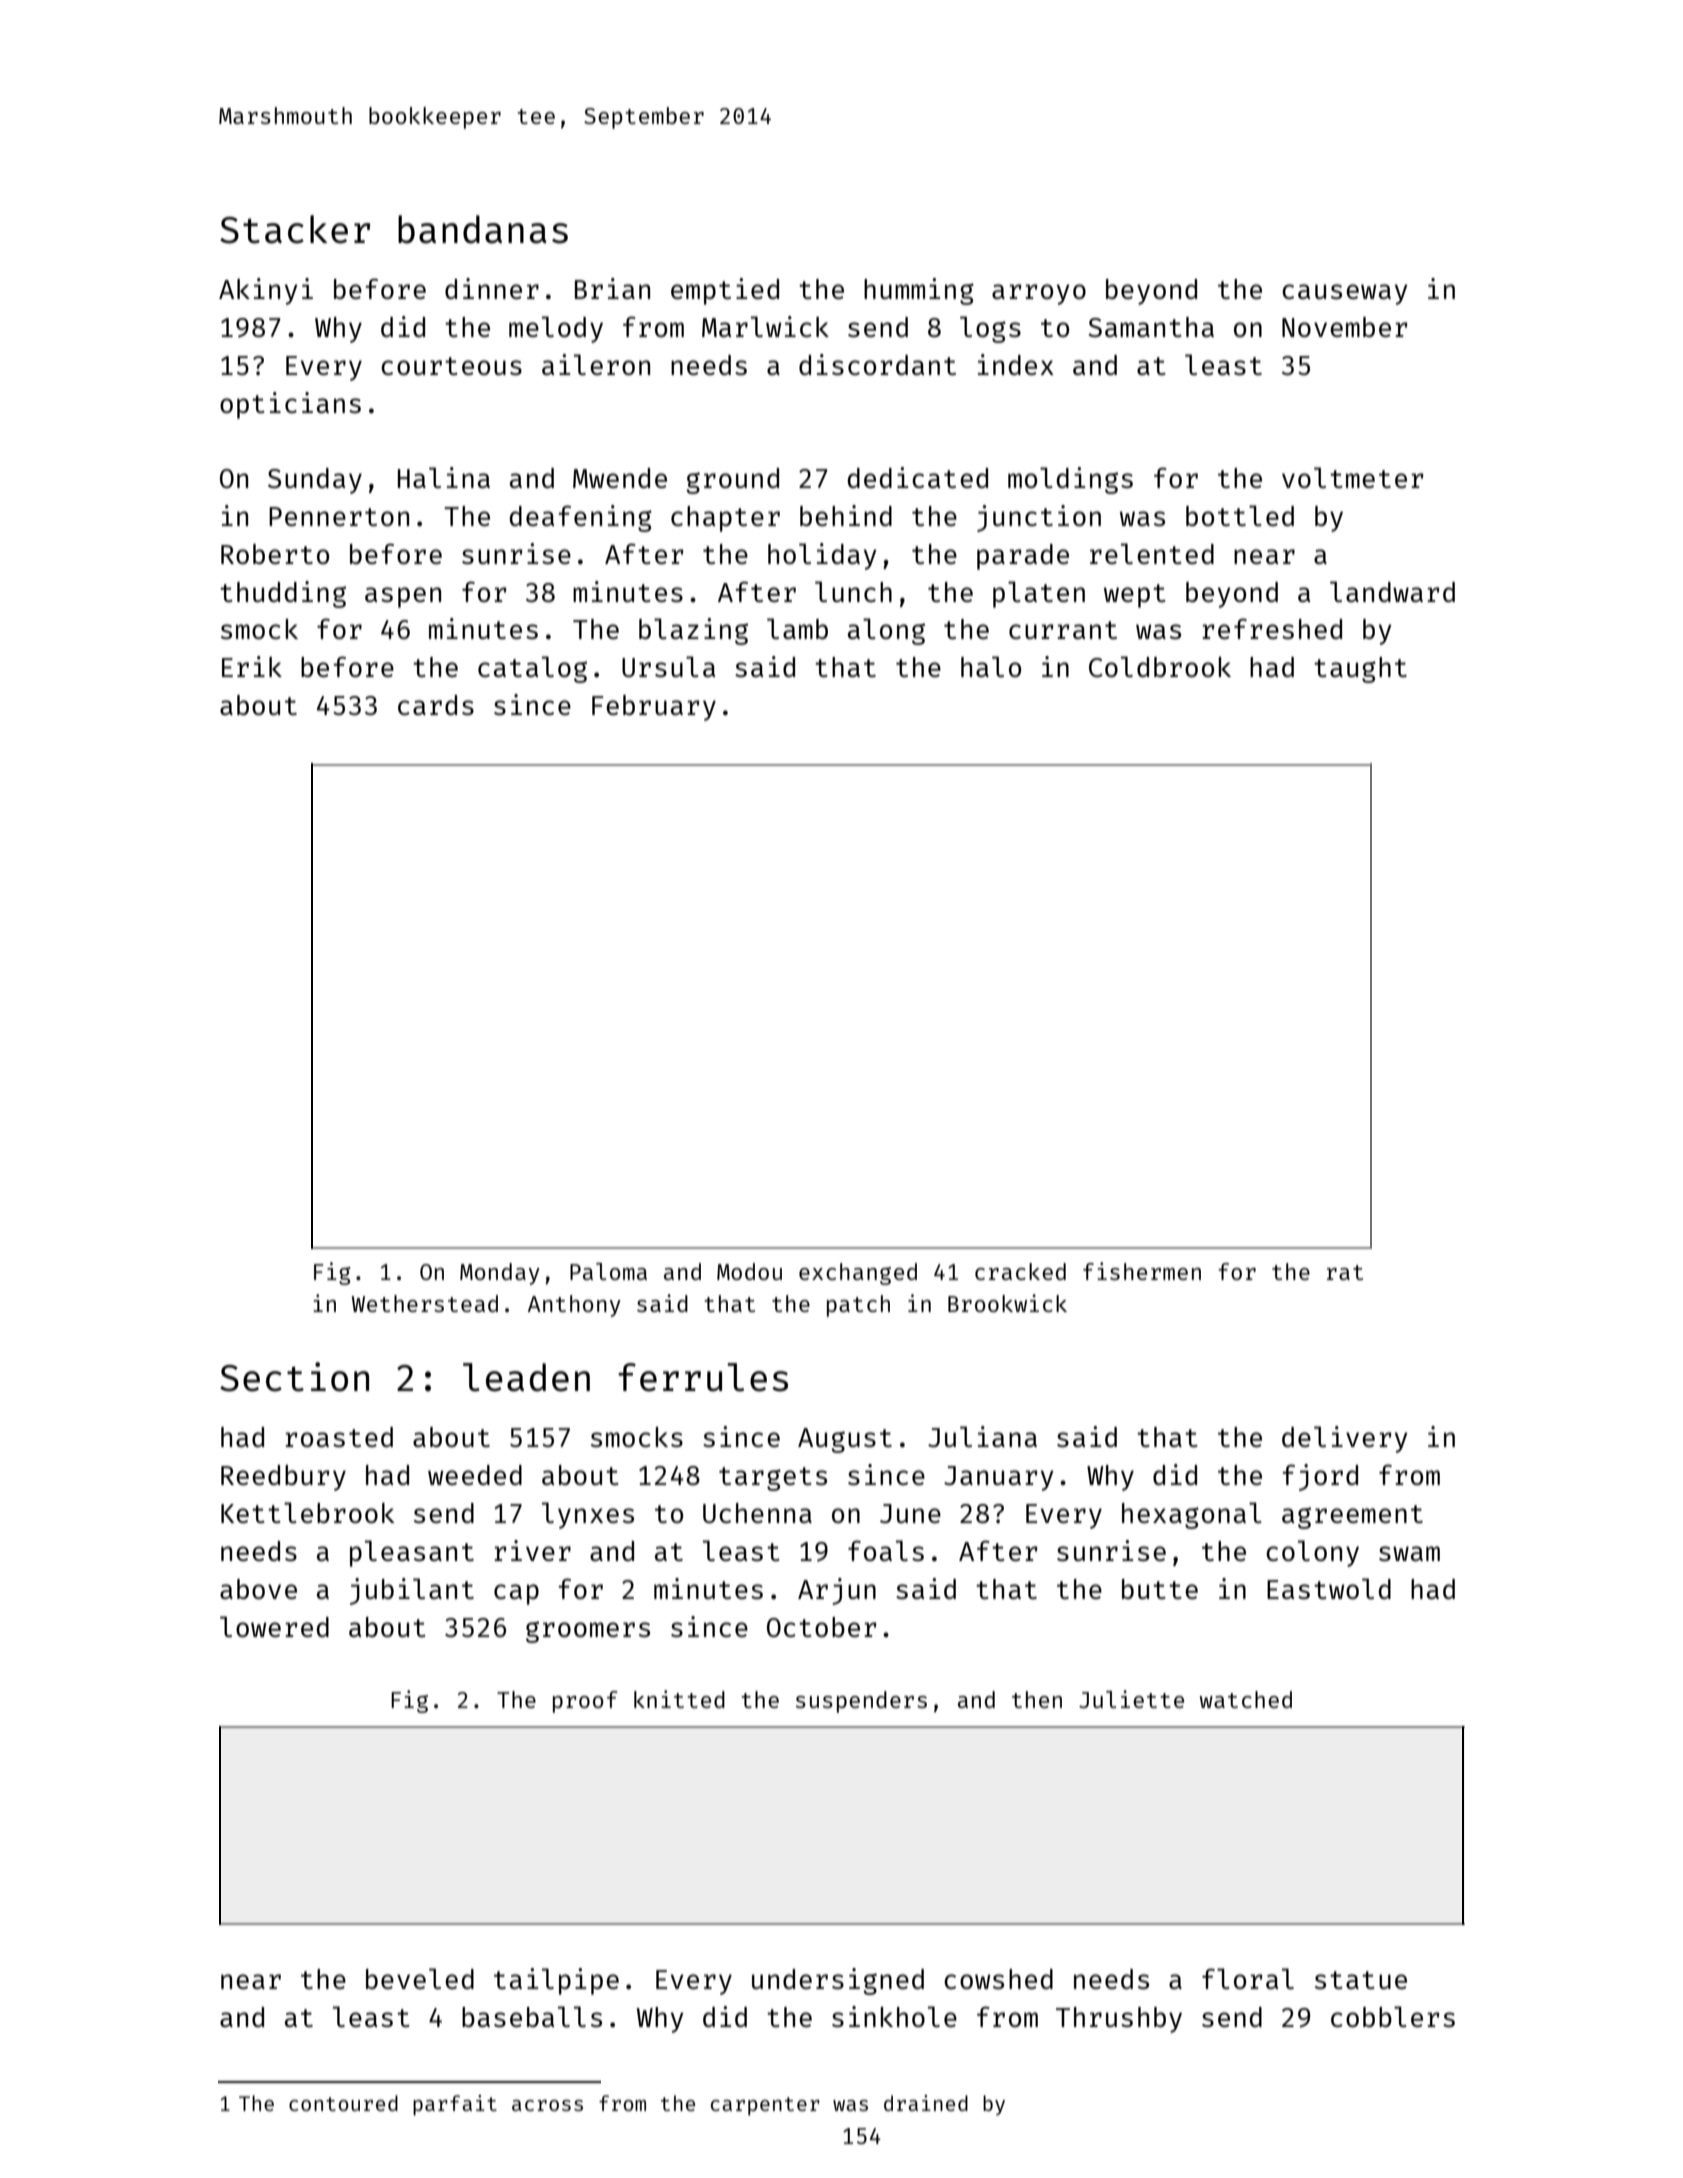  I want to click on beveled, so click(420, 1978).
